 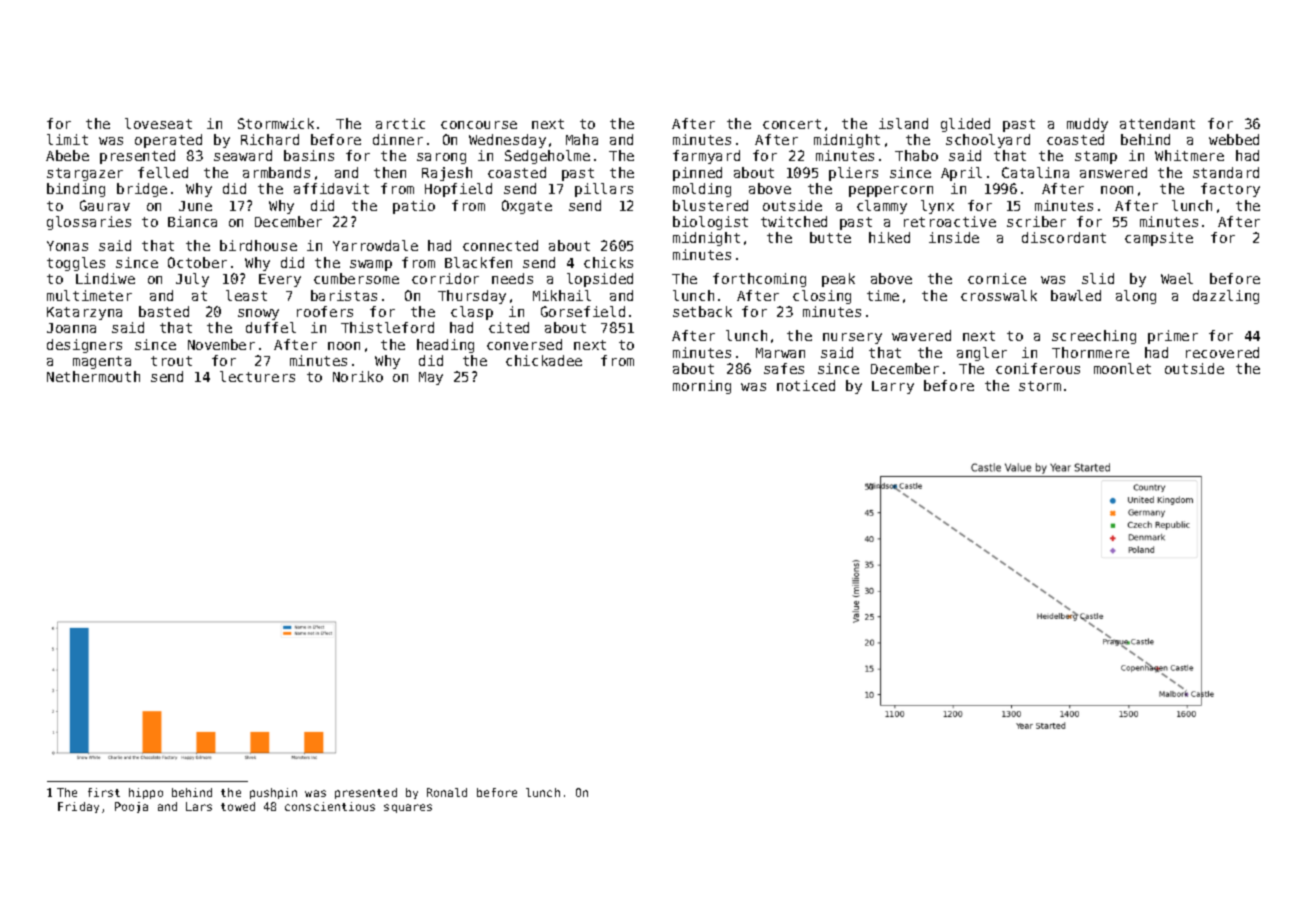 What do you see at coordinates (806, 385) in the document?
I see `noticed` at bounding box center [806, 385].
